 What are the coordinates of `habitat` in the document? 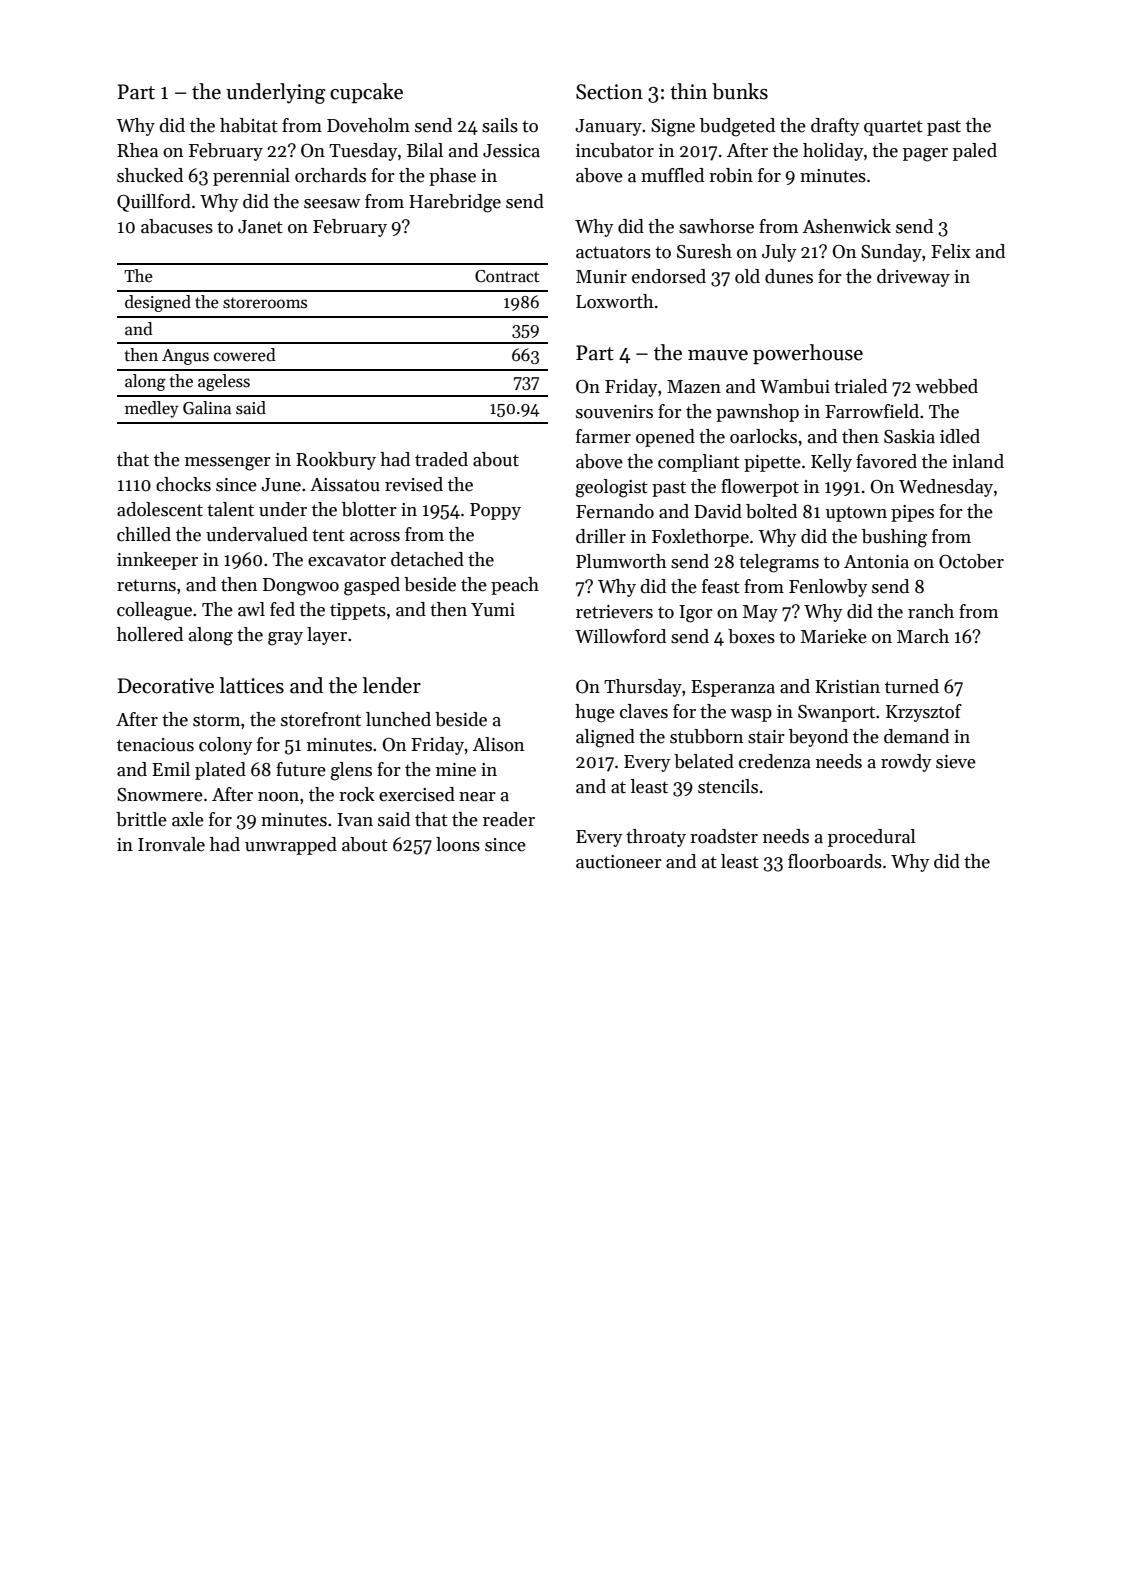 It's located at (249, 125).
